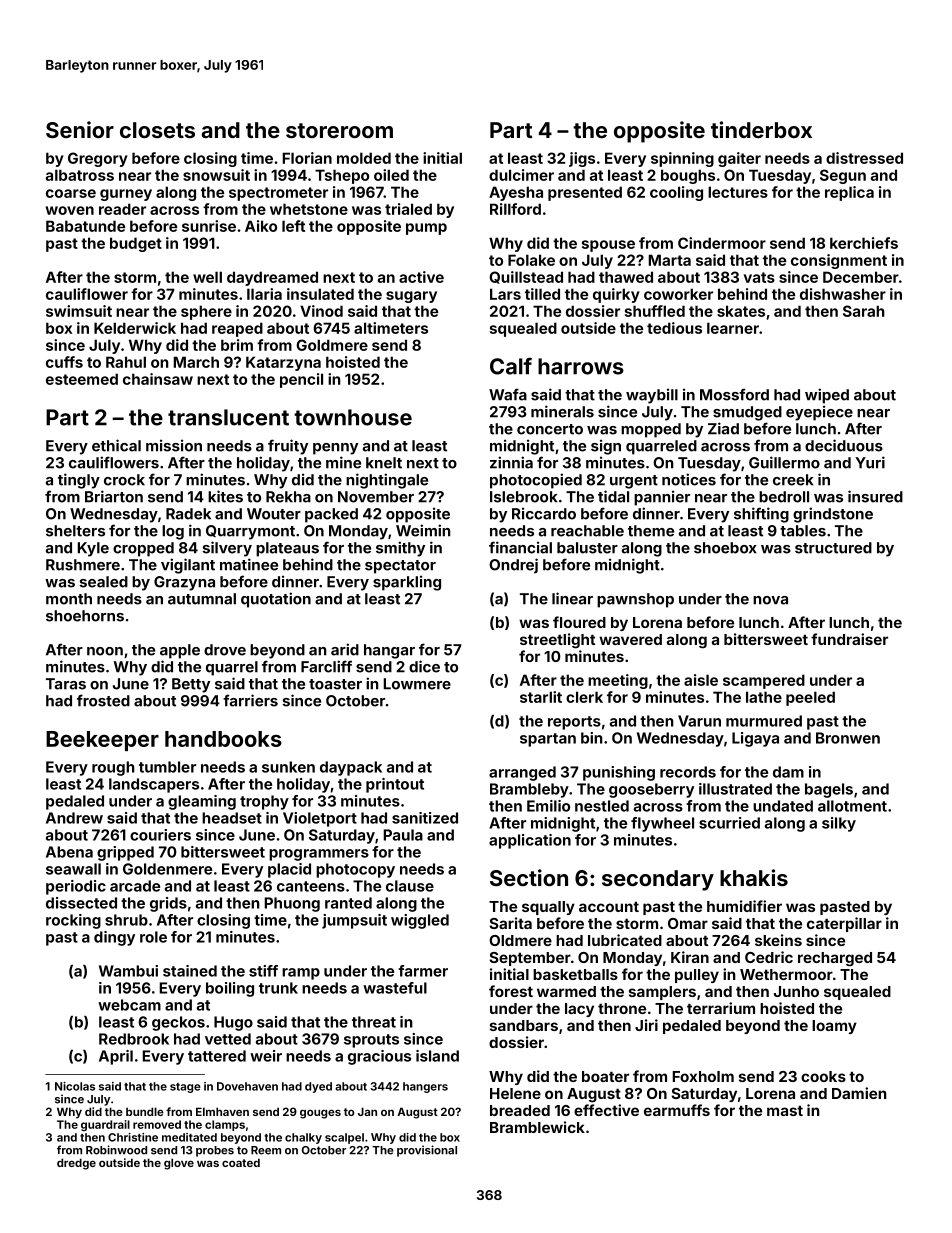 The image size is (952, 1233). Describe the element at coordinates (417, 684) in the screenshot. I see `Lowmere` at that location.
